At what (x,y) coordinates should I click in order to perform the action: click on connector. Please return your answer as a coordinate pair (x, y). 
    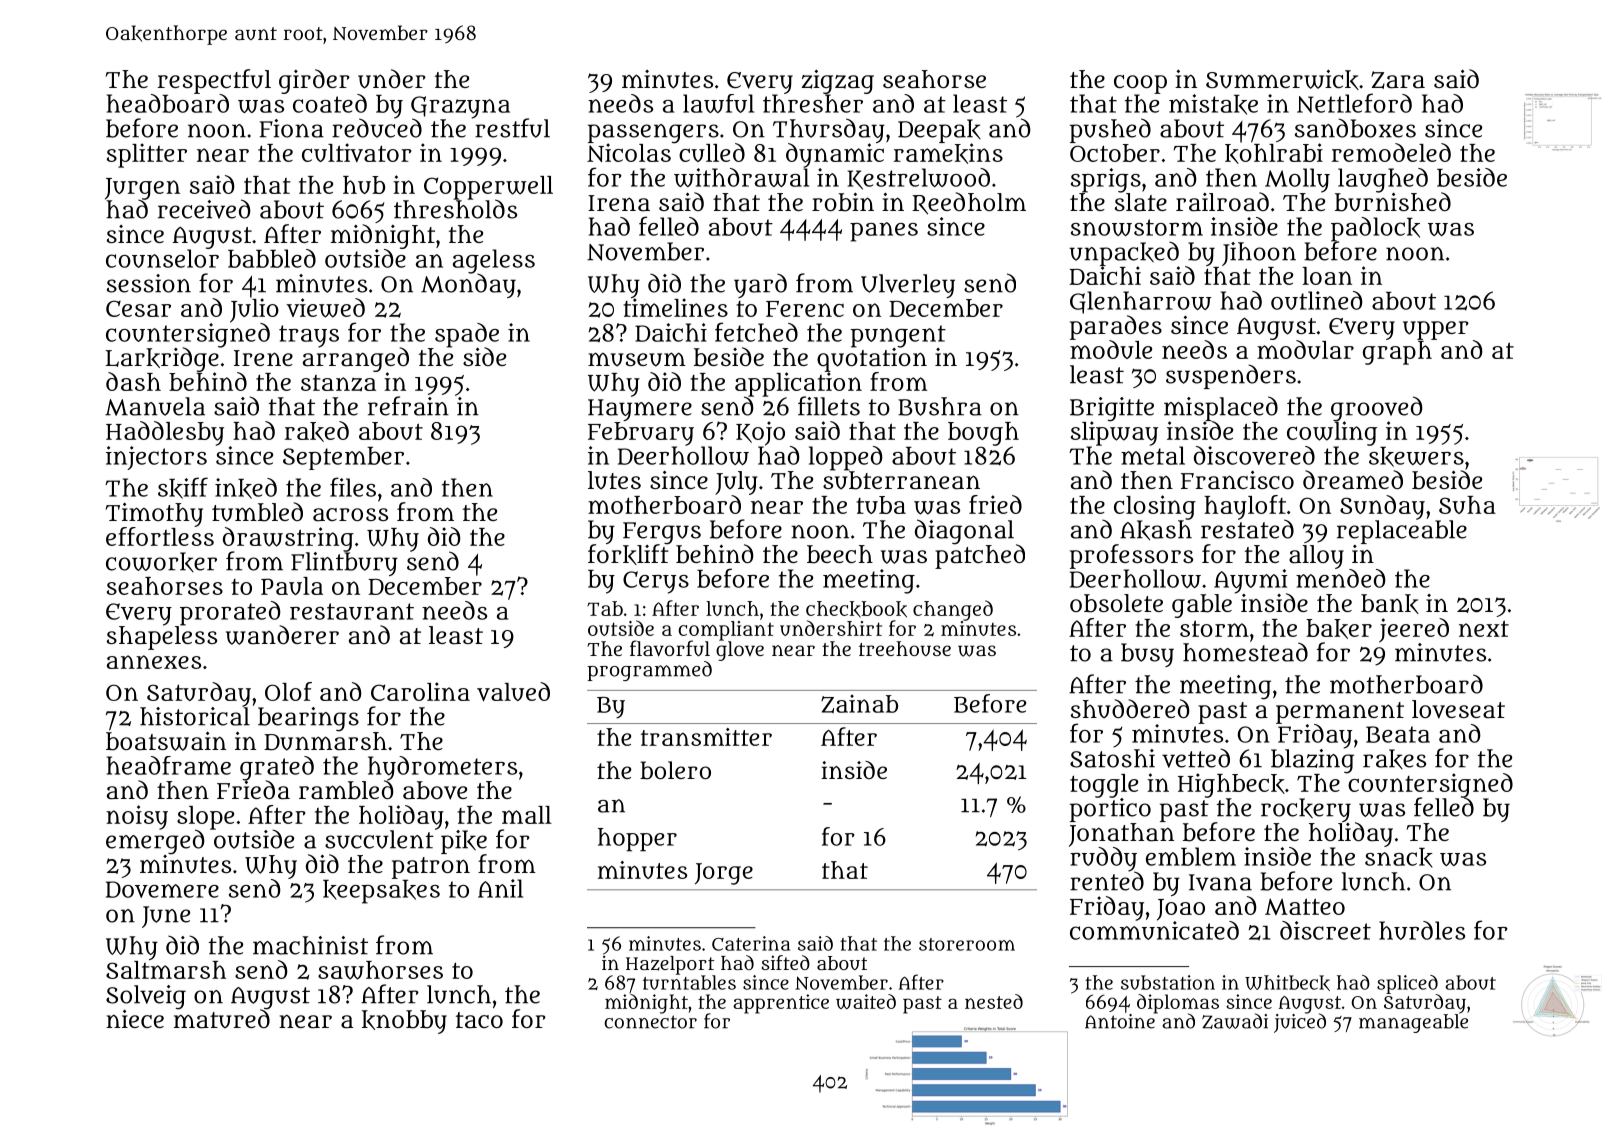
    Looking at the image, I should click on (650, 1022).
